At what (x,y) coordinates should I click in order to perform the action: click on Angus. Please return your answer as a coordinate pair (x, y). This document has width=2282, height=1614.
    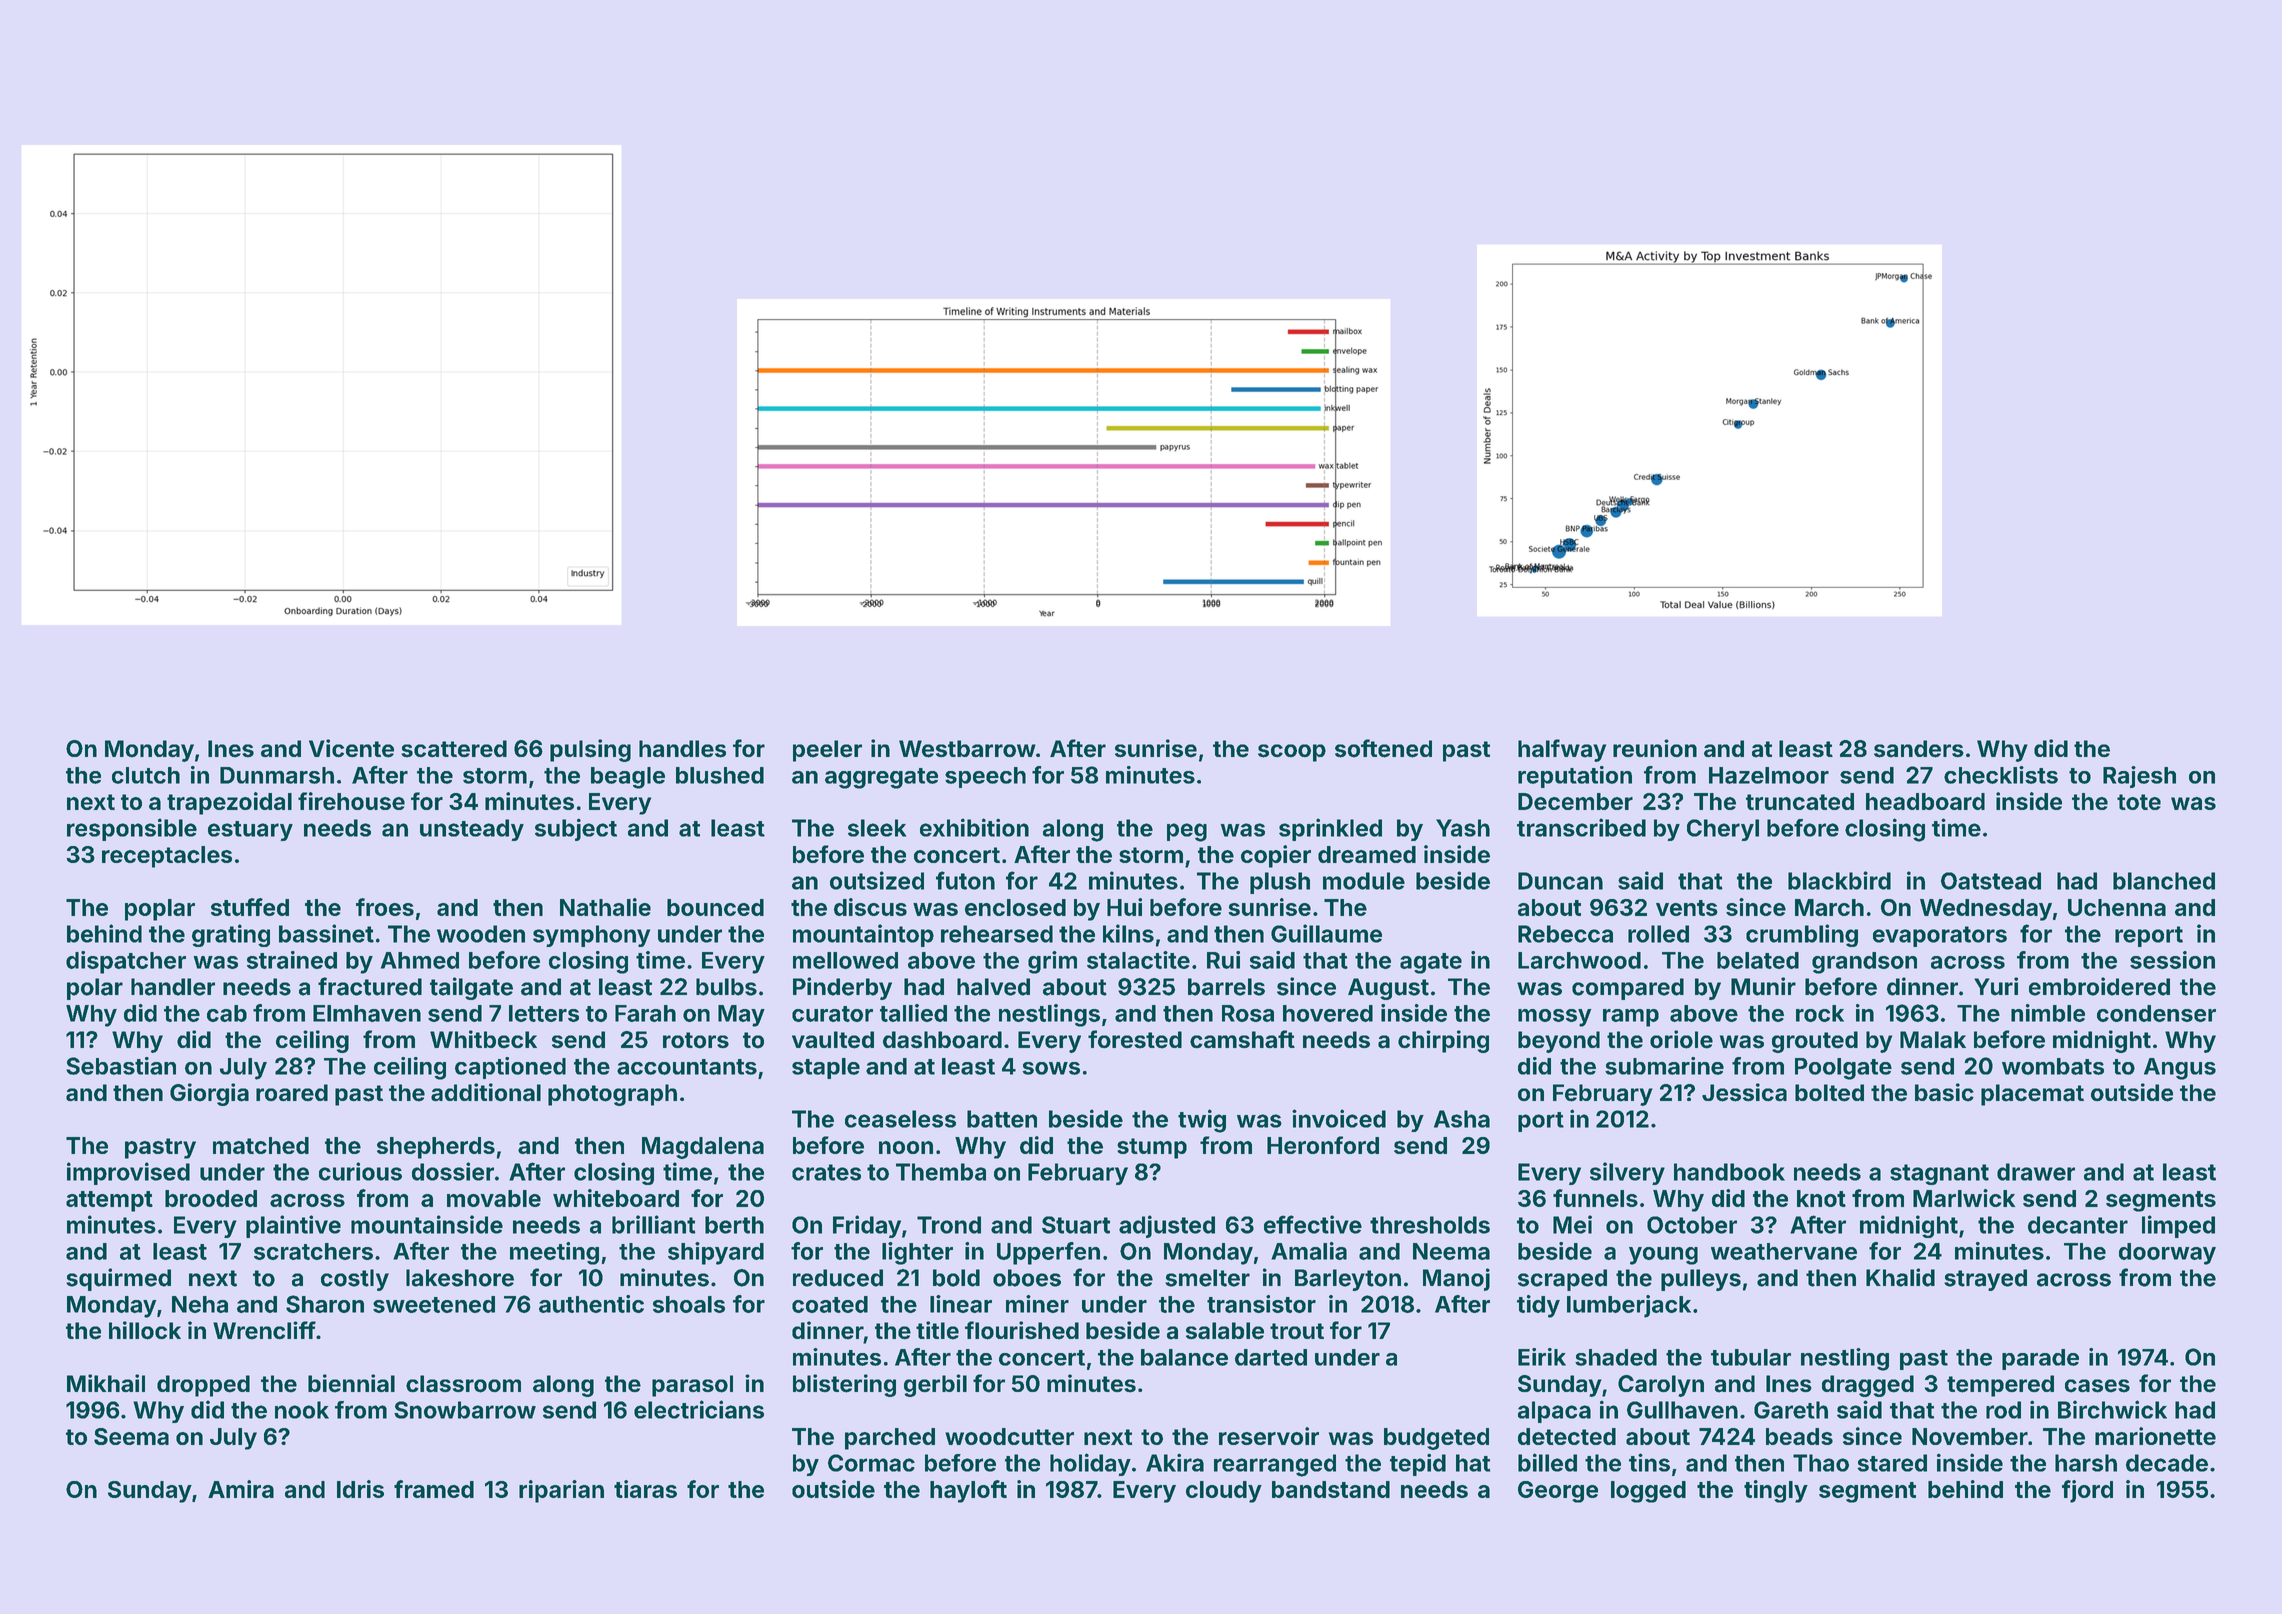
    Looking at the image, I should click on (2180, 1069).
